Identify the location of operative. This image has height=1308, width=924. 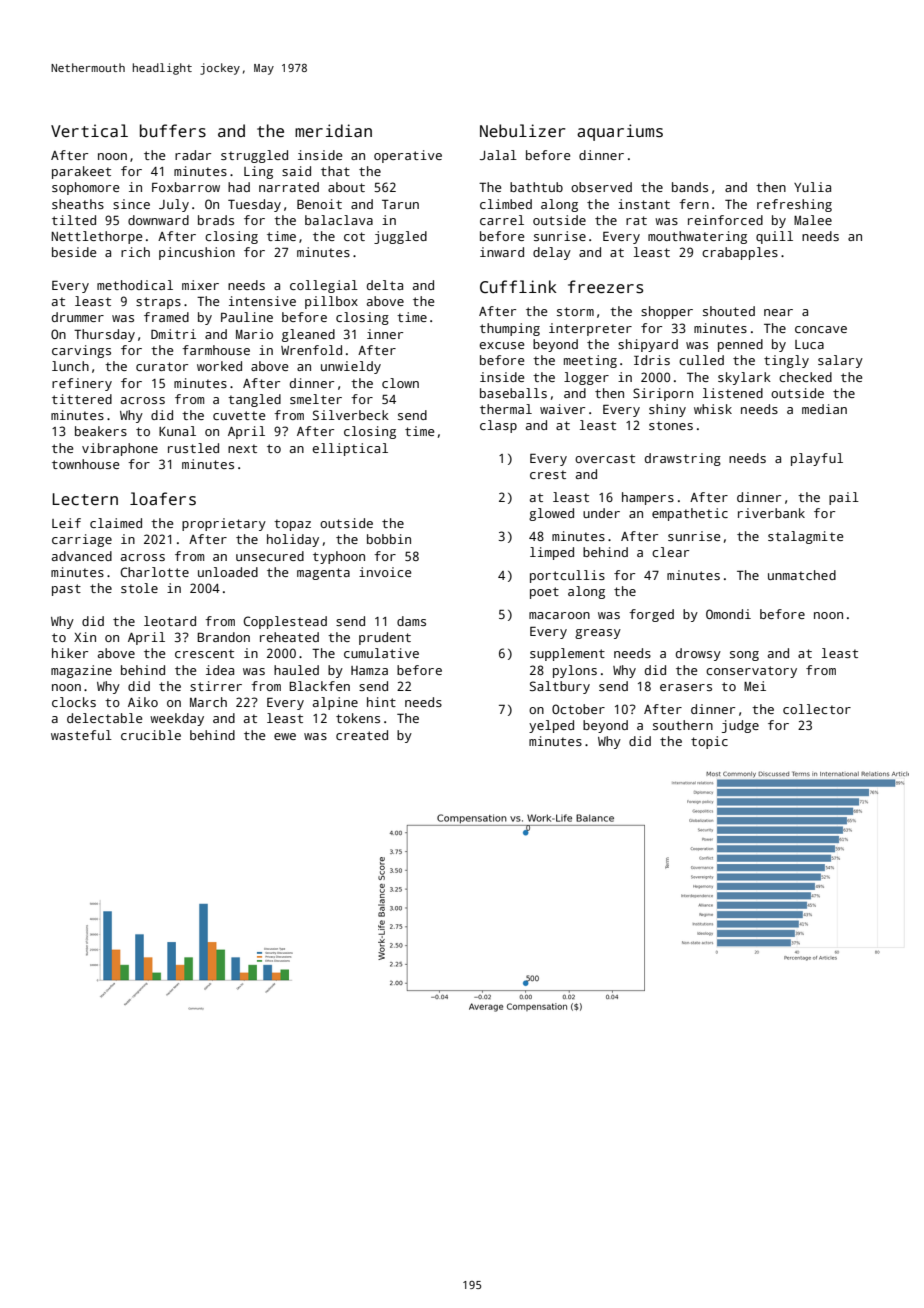
(408, 156).
